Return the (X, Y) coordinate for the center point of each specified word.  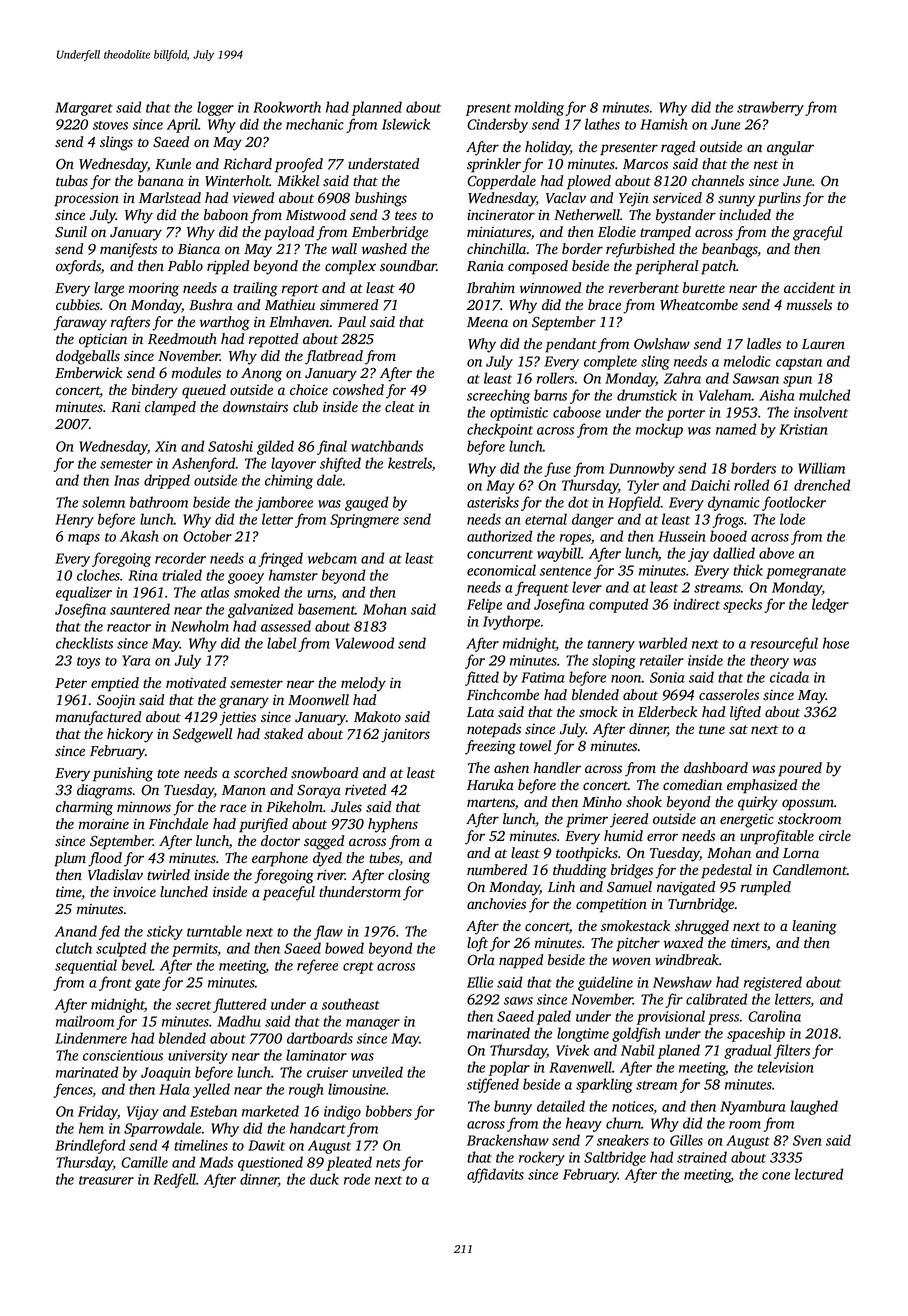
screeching (498, 396)
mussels (809, 305)
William (821, 468)
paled (554, 1017)
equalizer (84, 593)
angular (790, 148)
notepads (494, 730)
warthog (225, 323)
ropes (575, 539)
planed (679, 1051)
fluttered (239, 1005)
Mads (216, 1162)
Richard (247, 164)
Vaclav (566, 198)
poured (800, 769)
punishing (123, 774)
